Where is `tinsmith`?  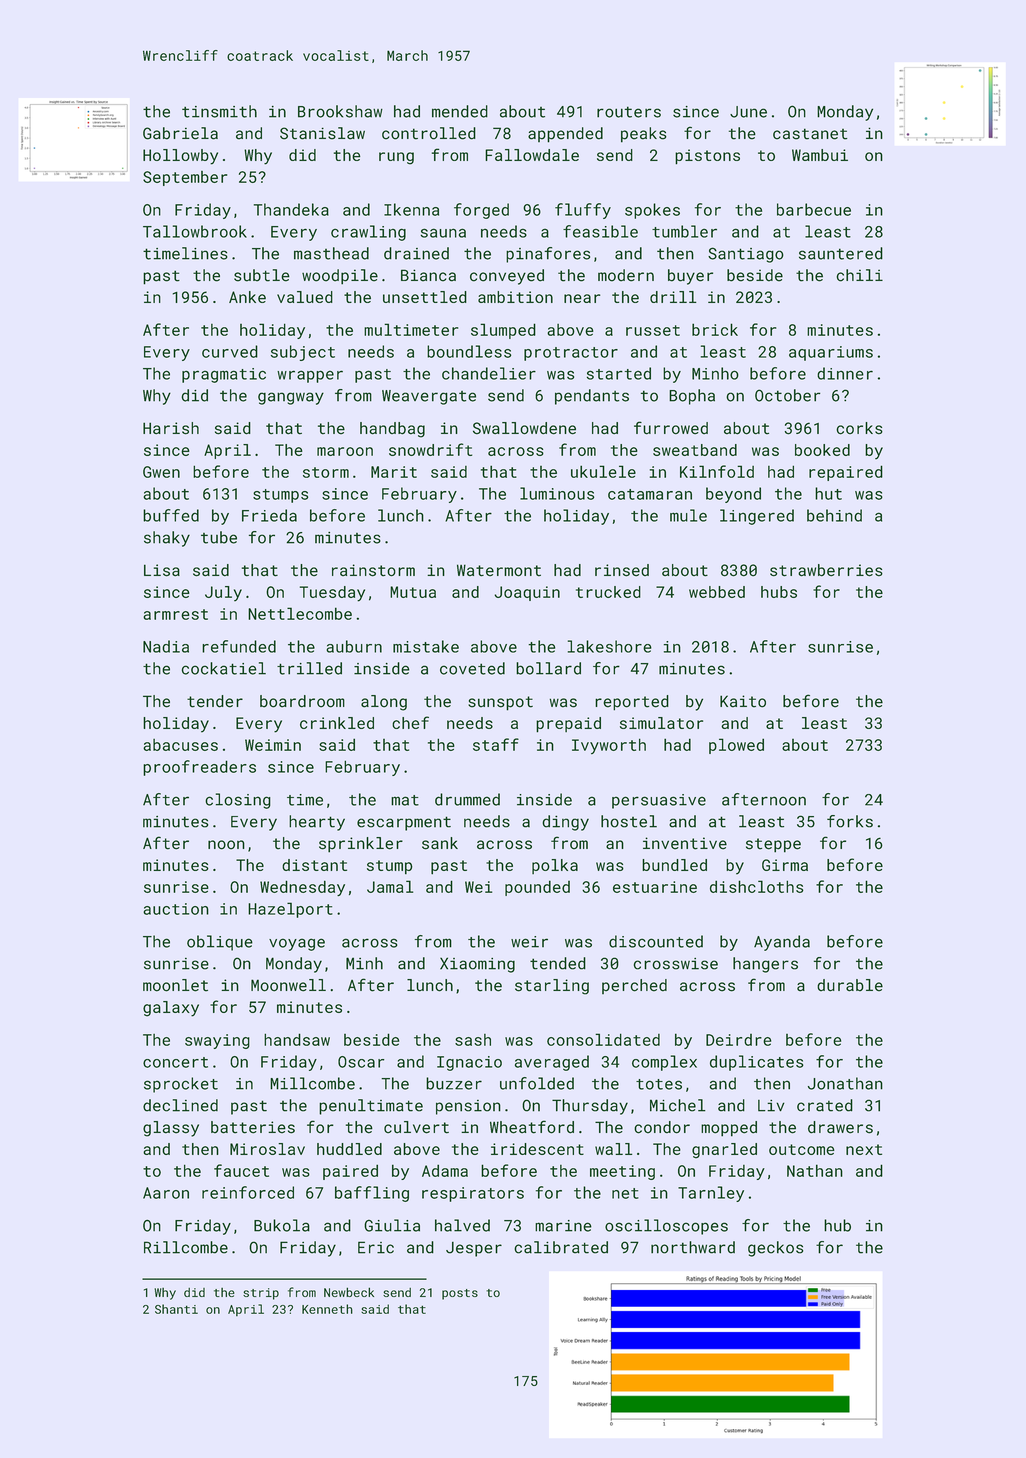 tinsmith is located at coordinates (219, 111).
